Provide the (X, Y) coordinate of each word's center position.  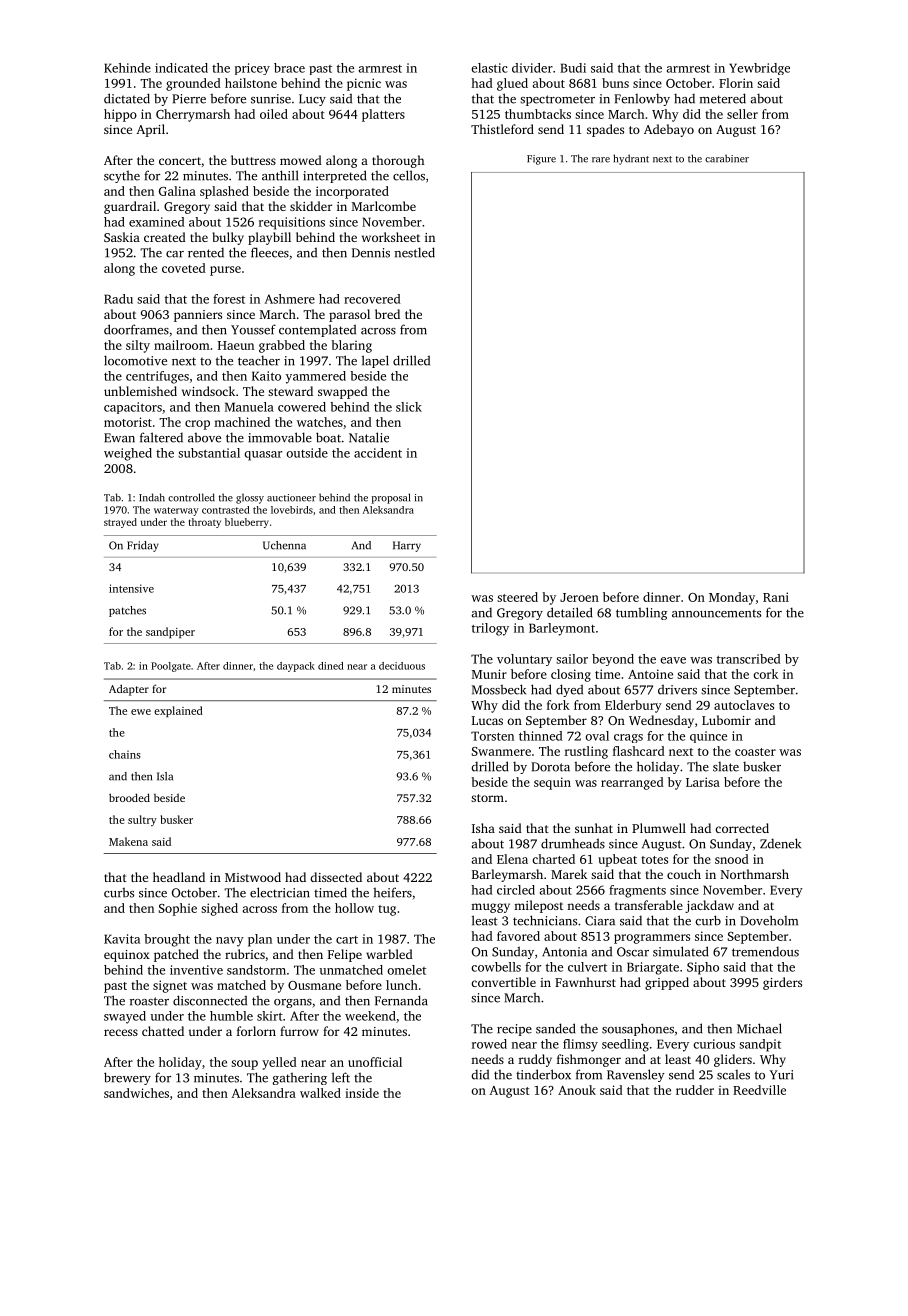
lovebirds (292, 510)
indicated (181, 68)
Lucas (487, 720)
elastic (489, 68)
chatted (163, 1031)
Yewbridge (759, 69)
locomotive (135, 360)
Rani (776, 597)
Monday (732, 598)
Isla (165, 776)
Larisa (703, 782)
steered (517, 597)
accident (378, 453)
